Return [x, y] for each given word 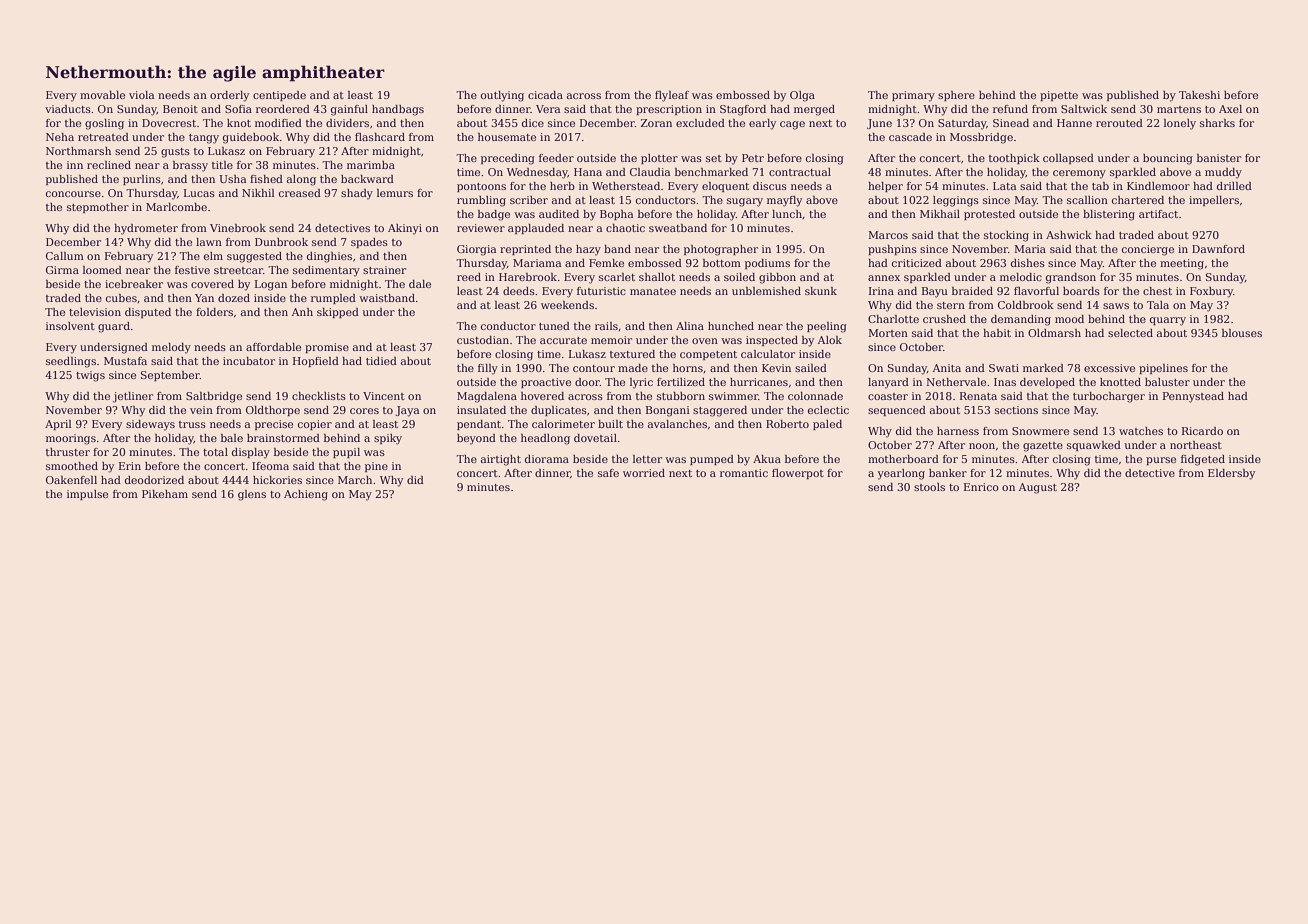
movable [102, 95]
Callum [65, 256]
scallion [1087, 200]
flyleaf [672, 96]
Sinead [1011, 123]
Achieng [306, 495]
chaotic [625, 228]
